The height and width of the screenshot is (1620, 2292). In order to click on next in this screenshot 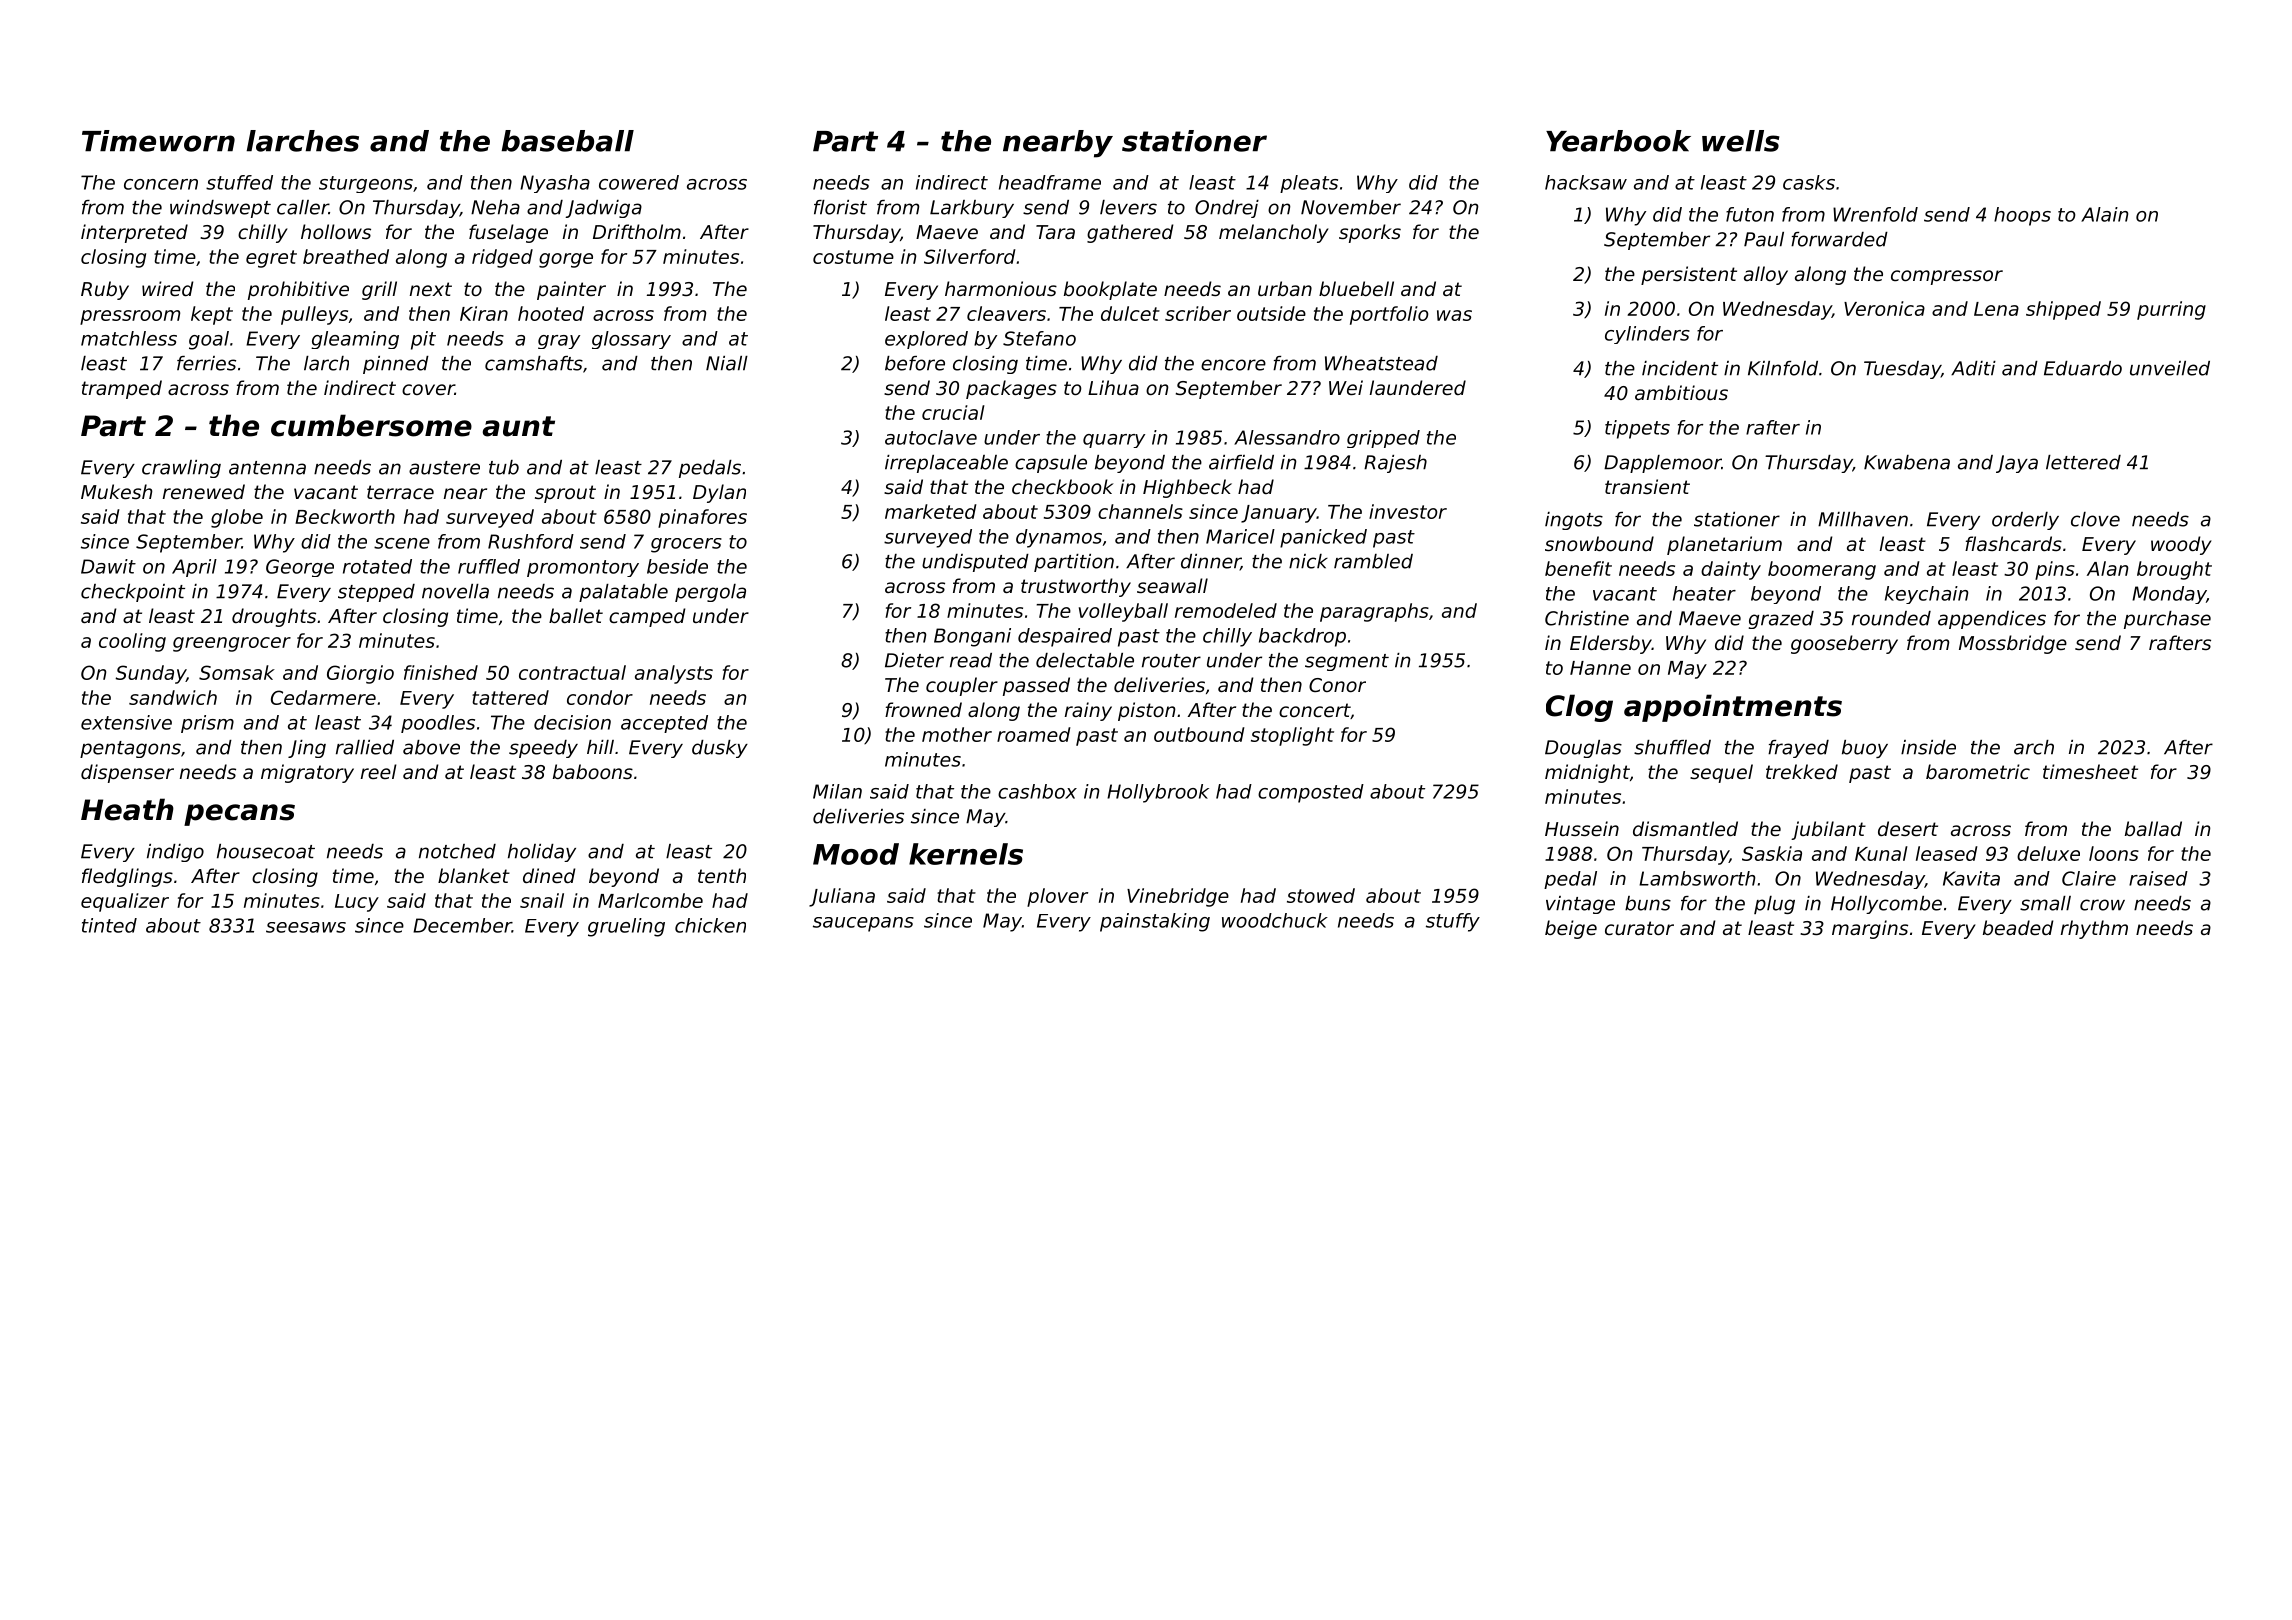, I will do `click(431, 289)`.
